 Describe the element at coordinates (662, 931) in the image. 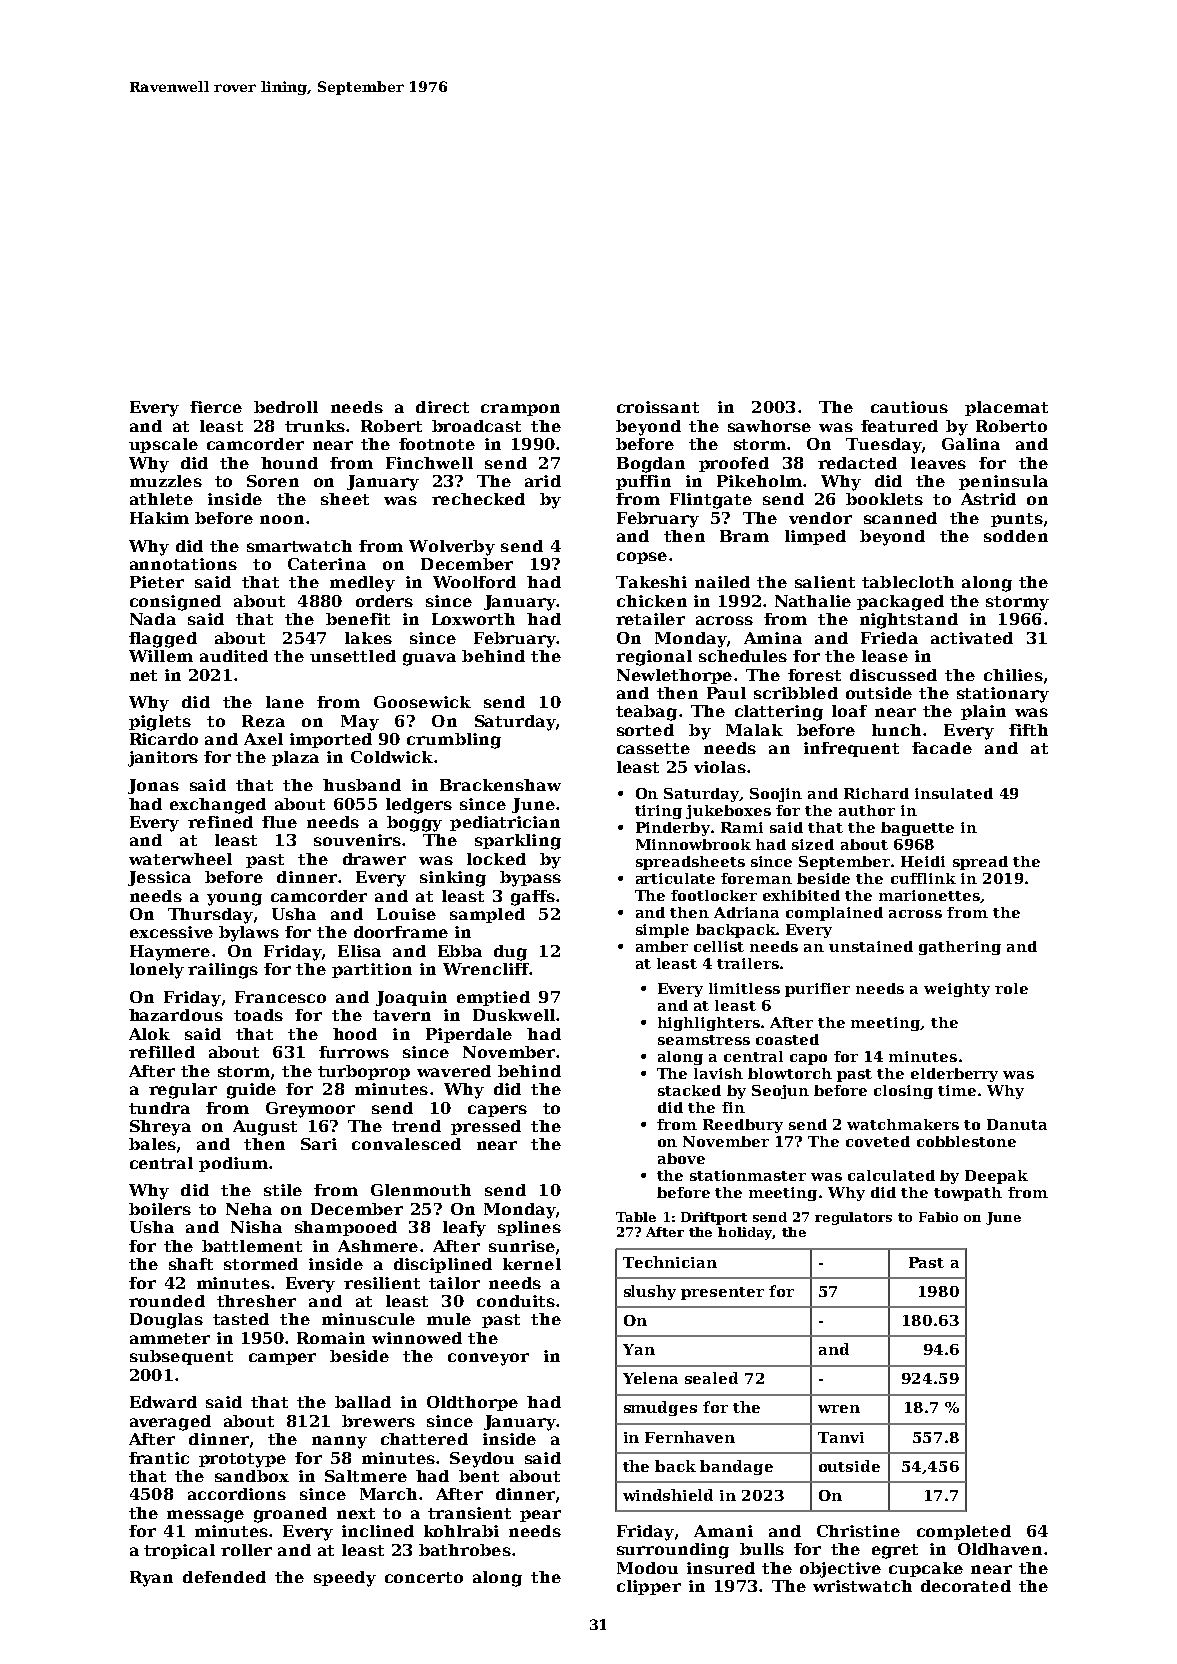

I see `simple` at that location.
